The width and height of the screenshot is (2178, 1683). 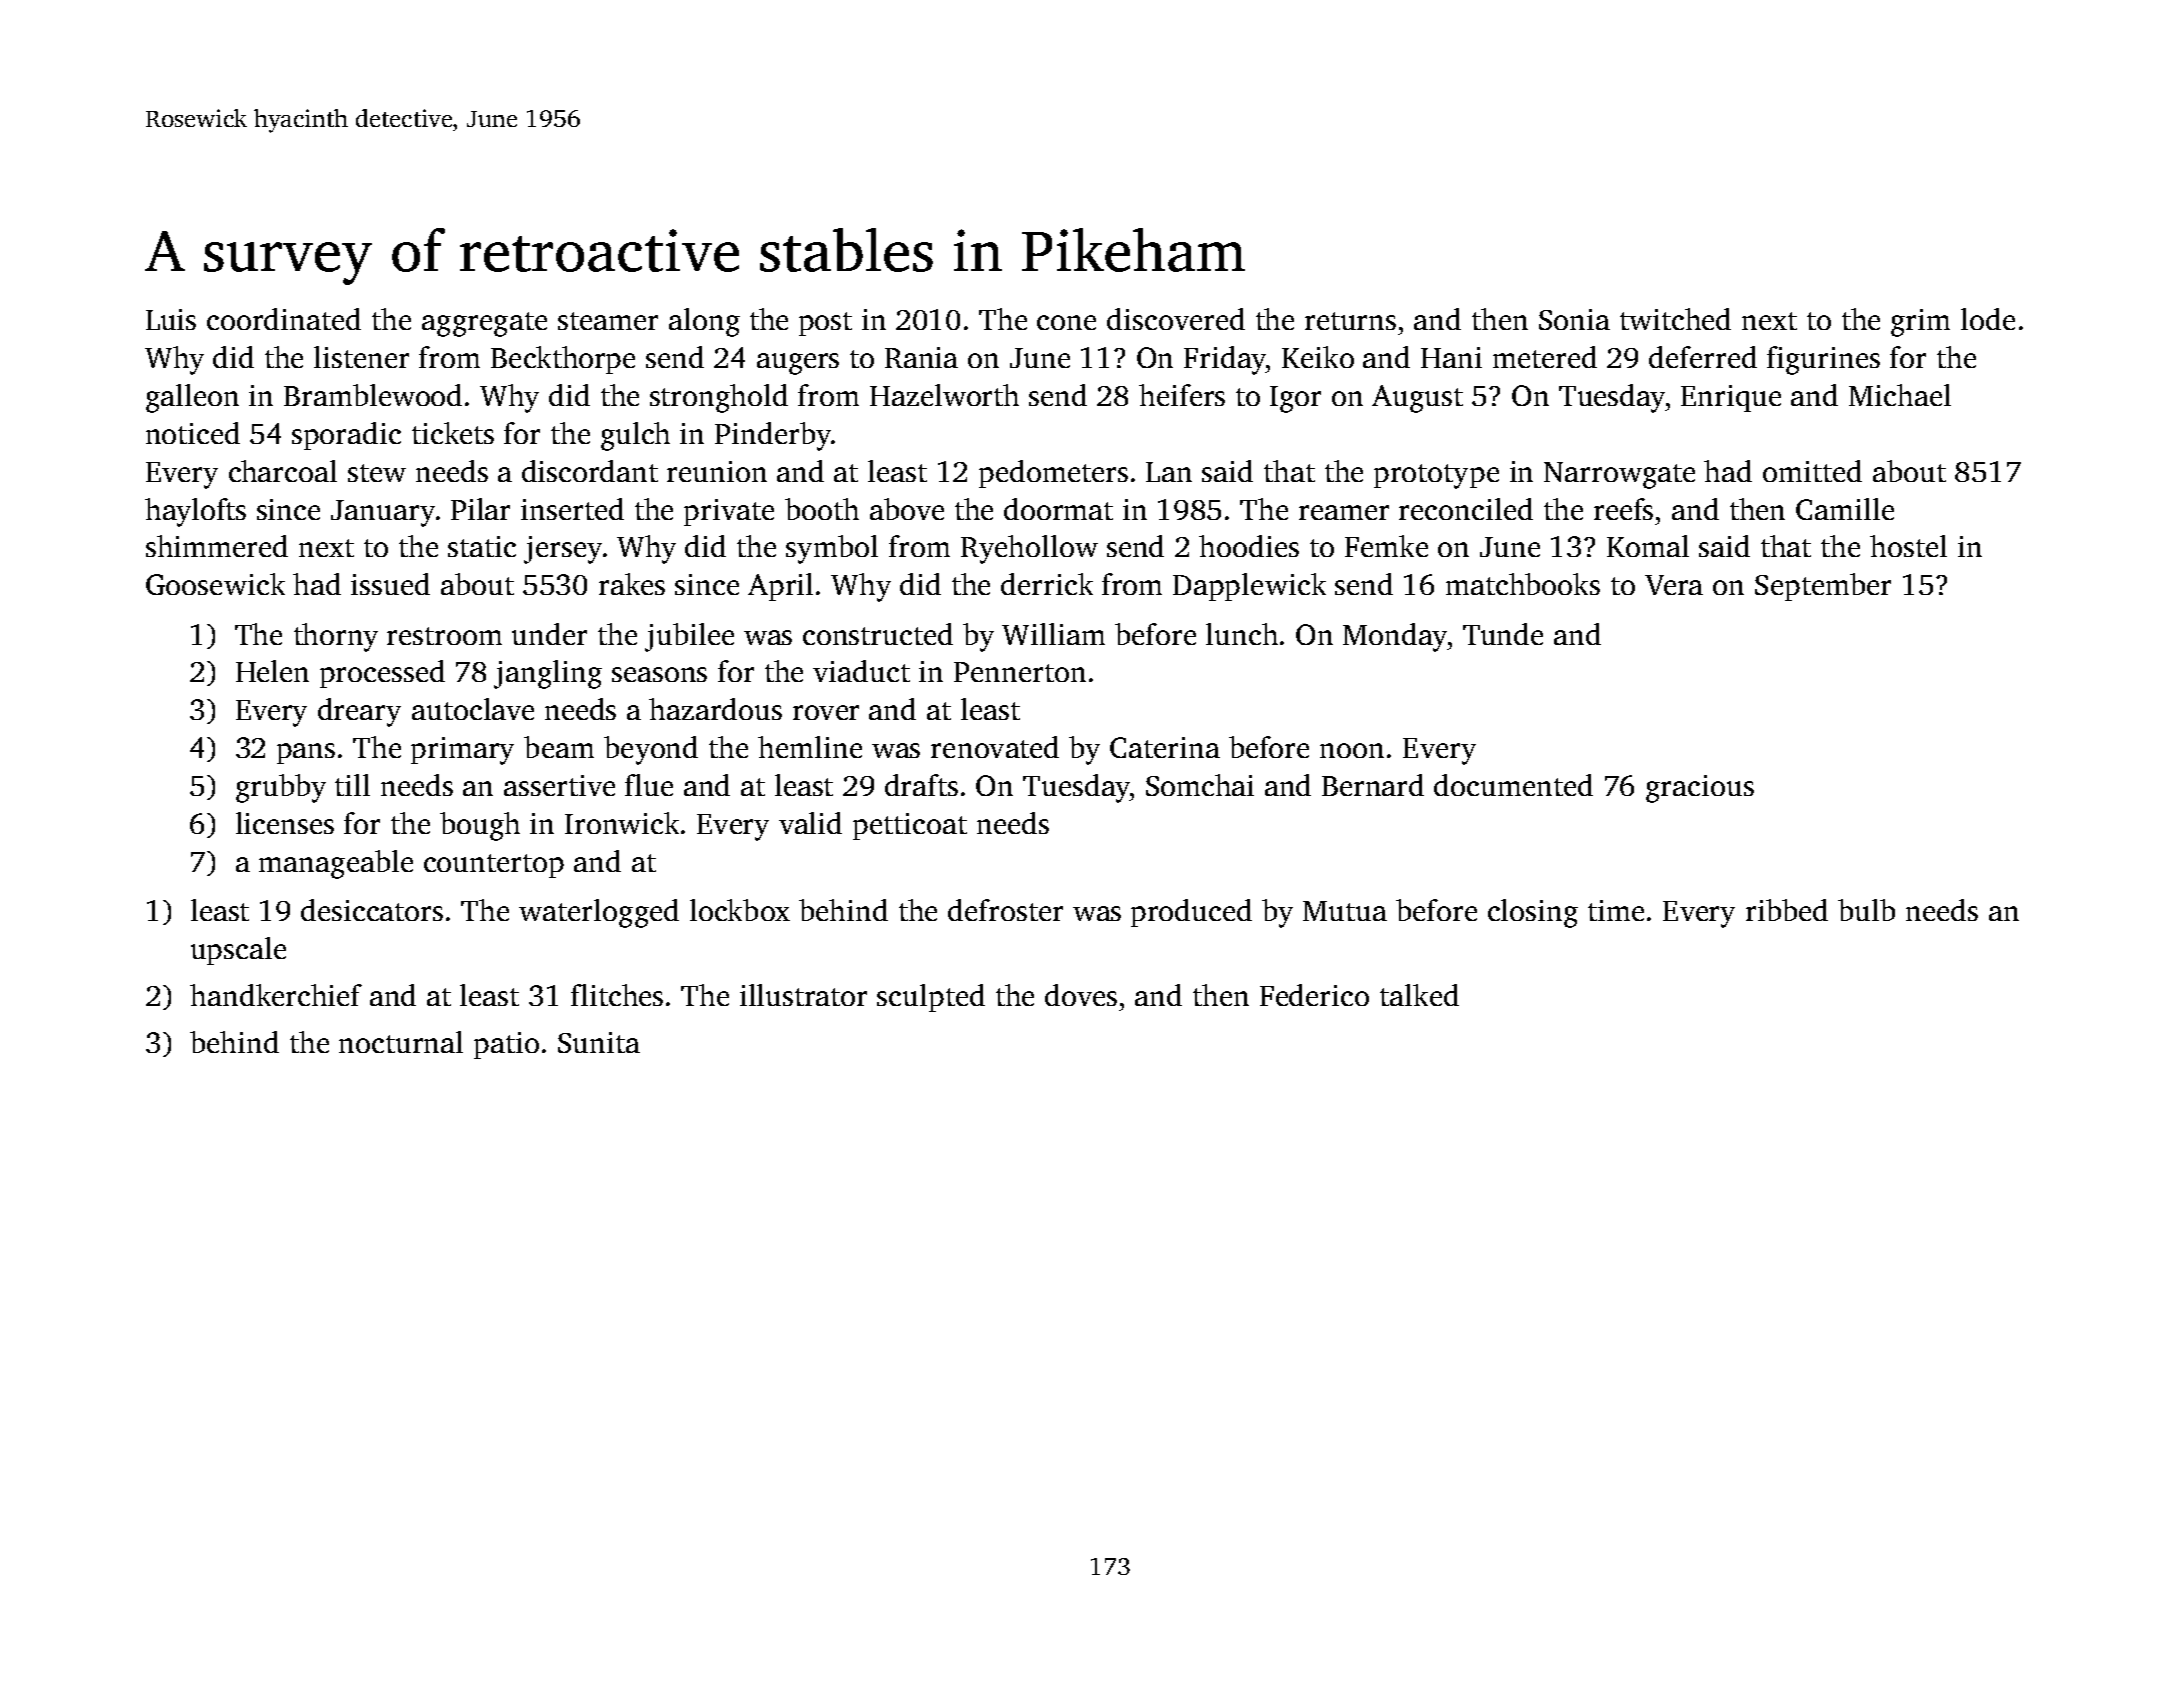 I want to click on hemline, so click(x=810, y=747).
